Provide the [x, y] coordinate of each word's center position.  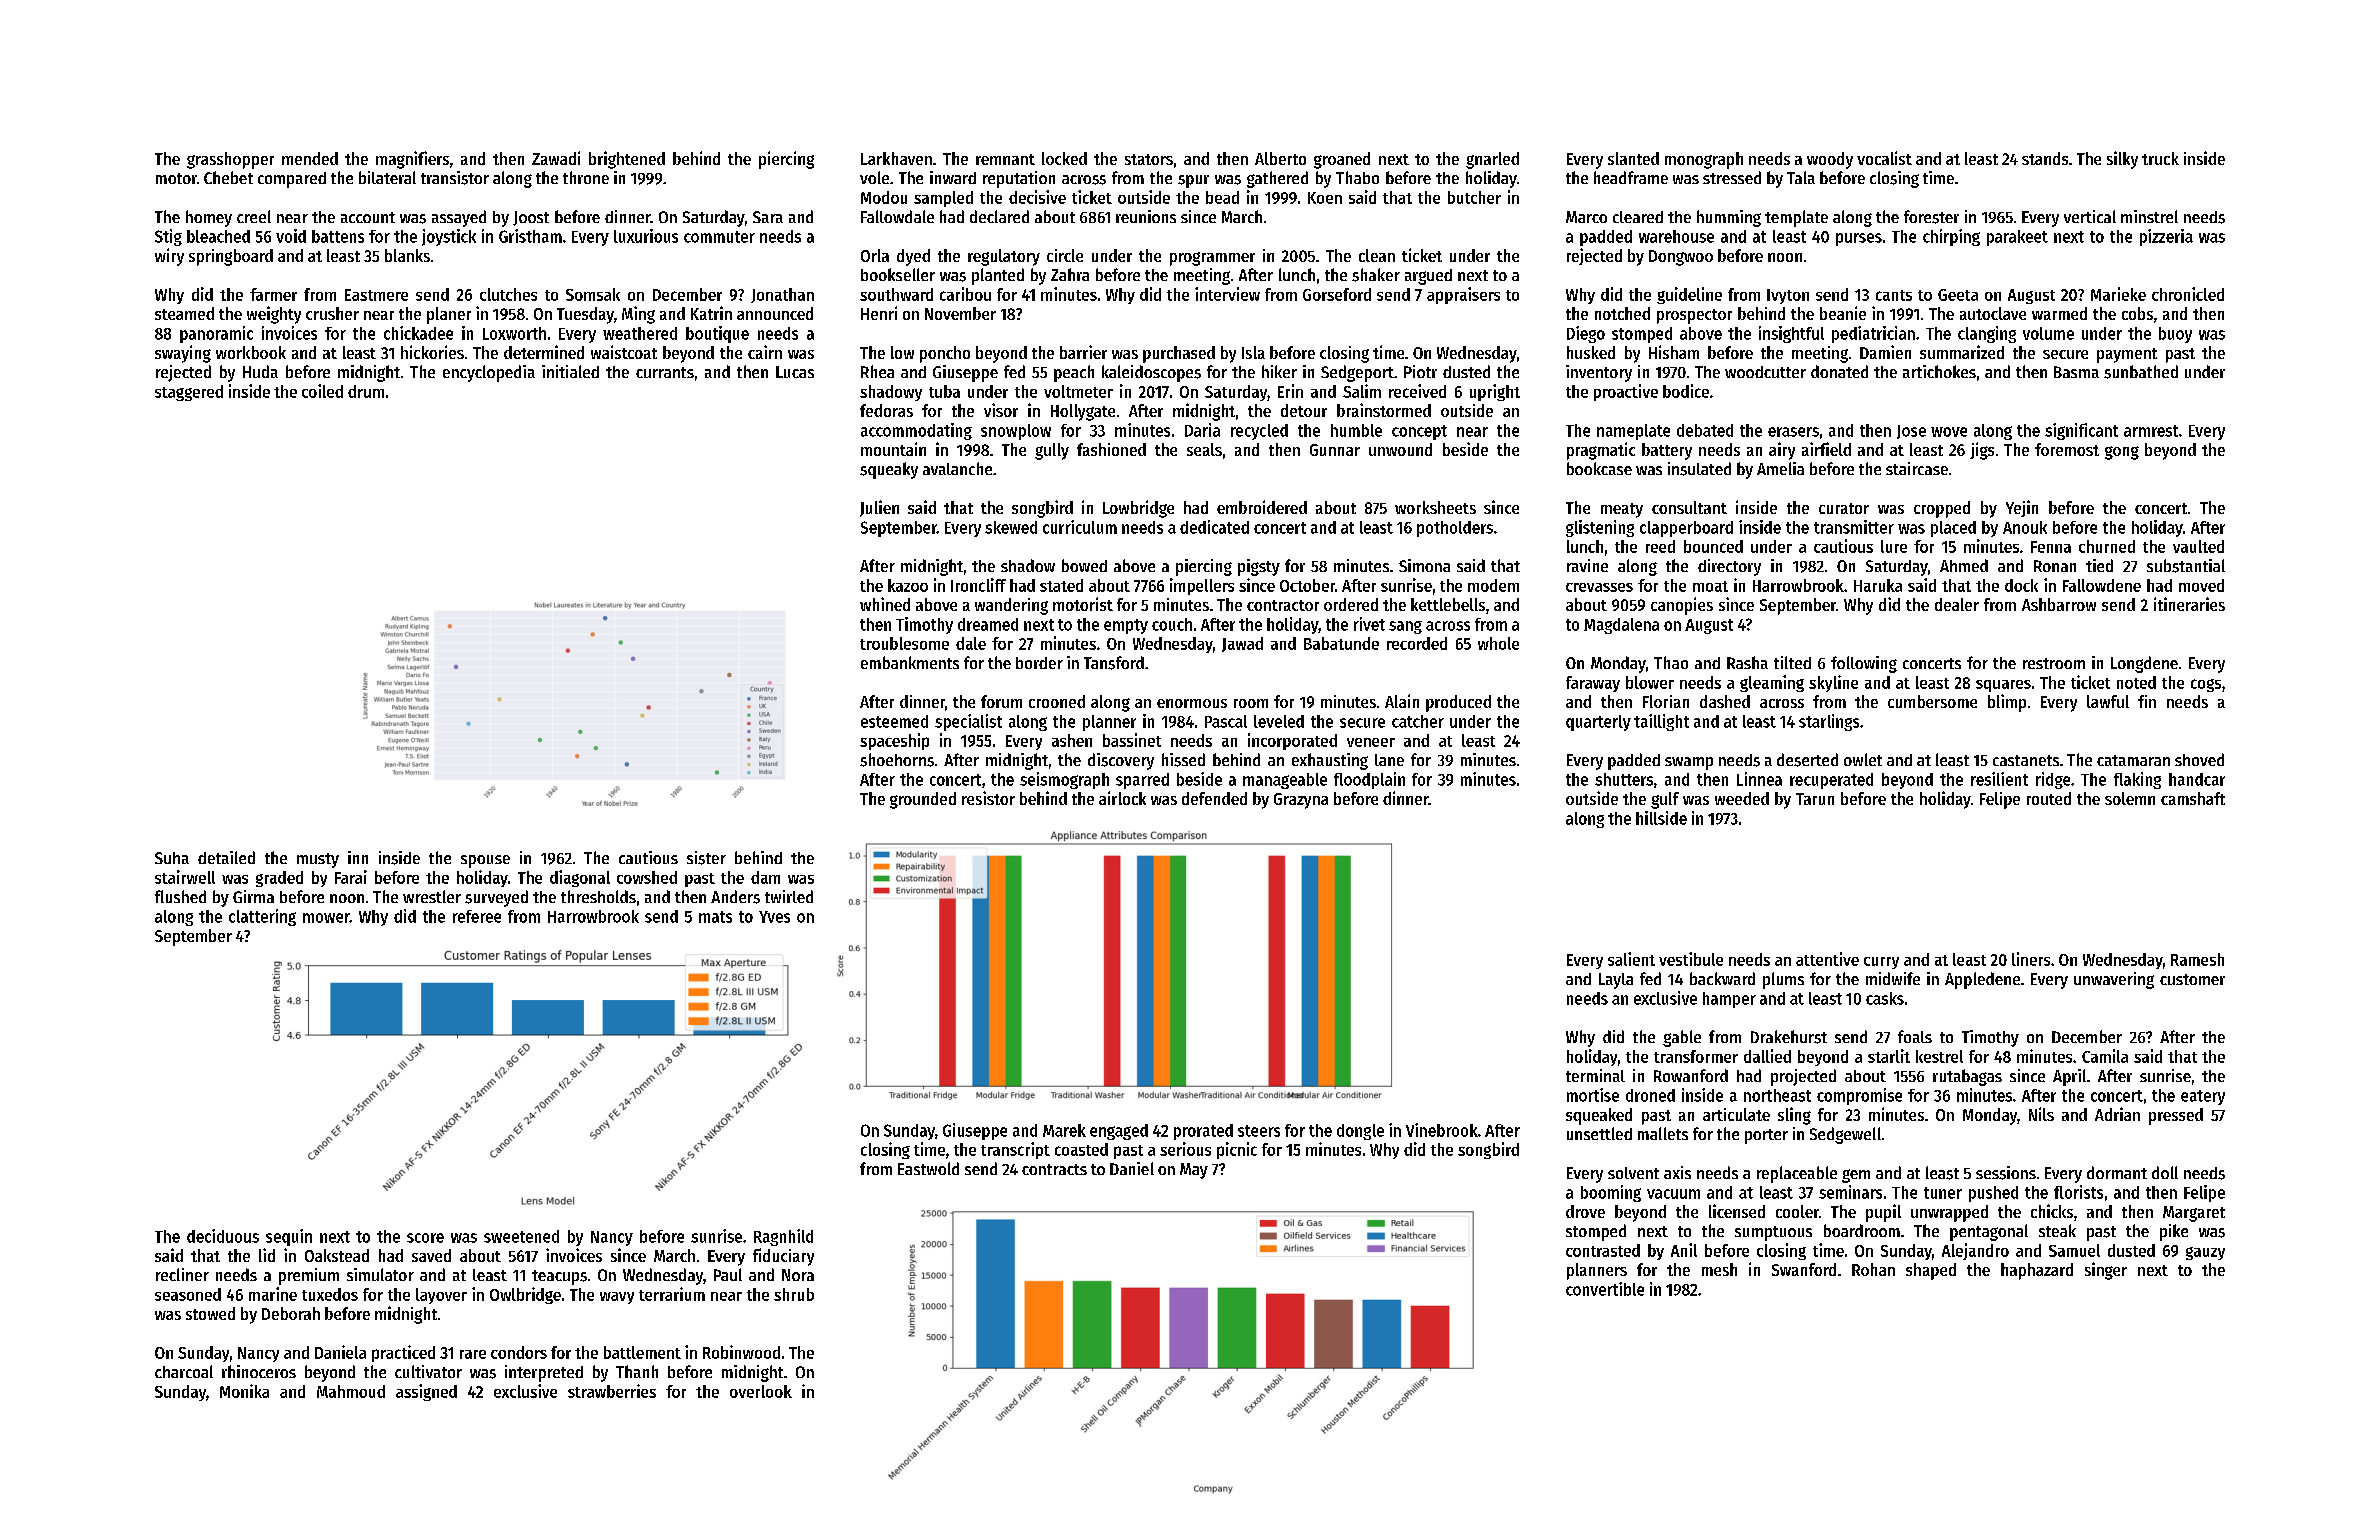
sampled [943, 199]
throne [586, 177]
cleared [1638, 217]
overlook [761, 1391]
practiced [403, 1353]
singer [2106, 1271]
